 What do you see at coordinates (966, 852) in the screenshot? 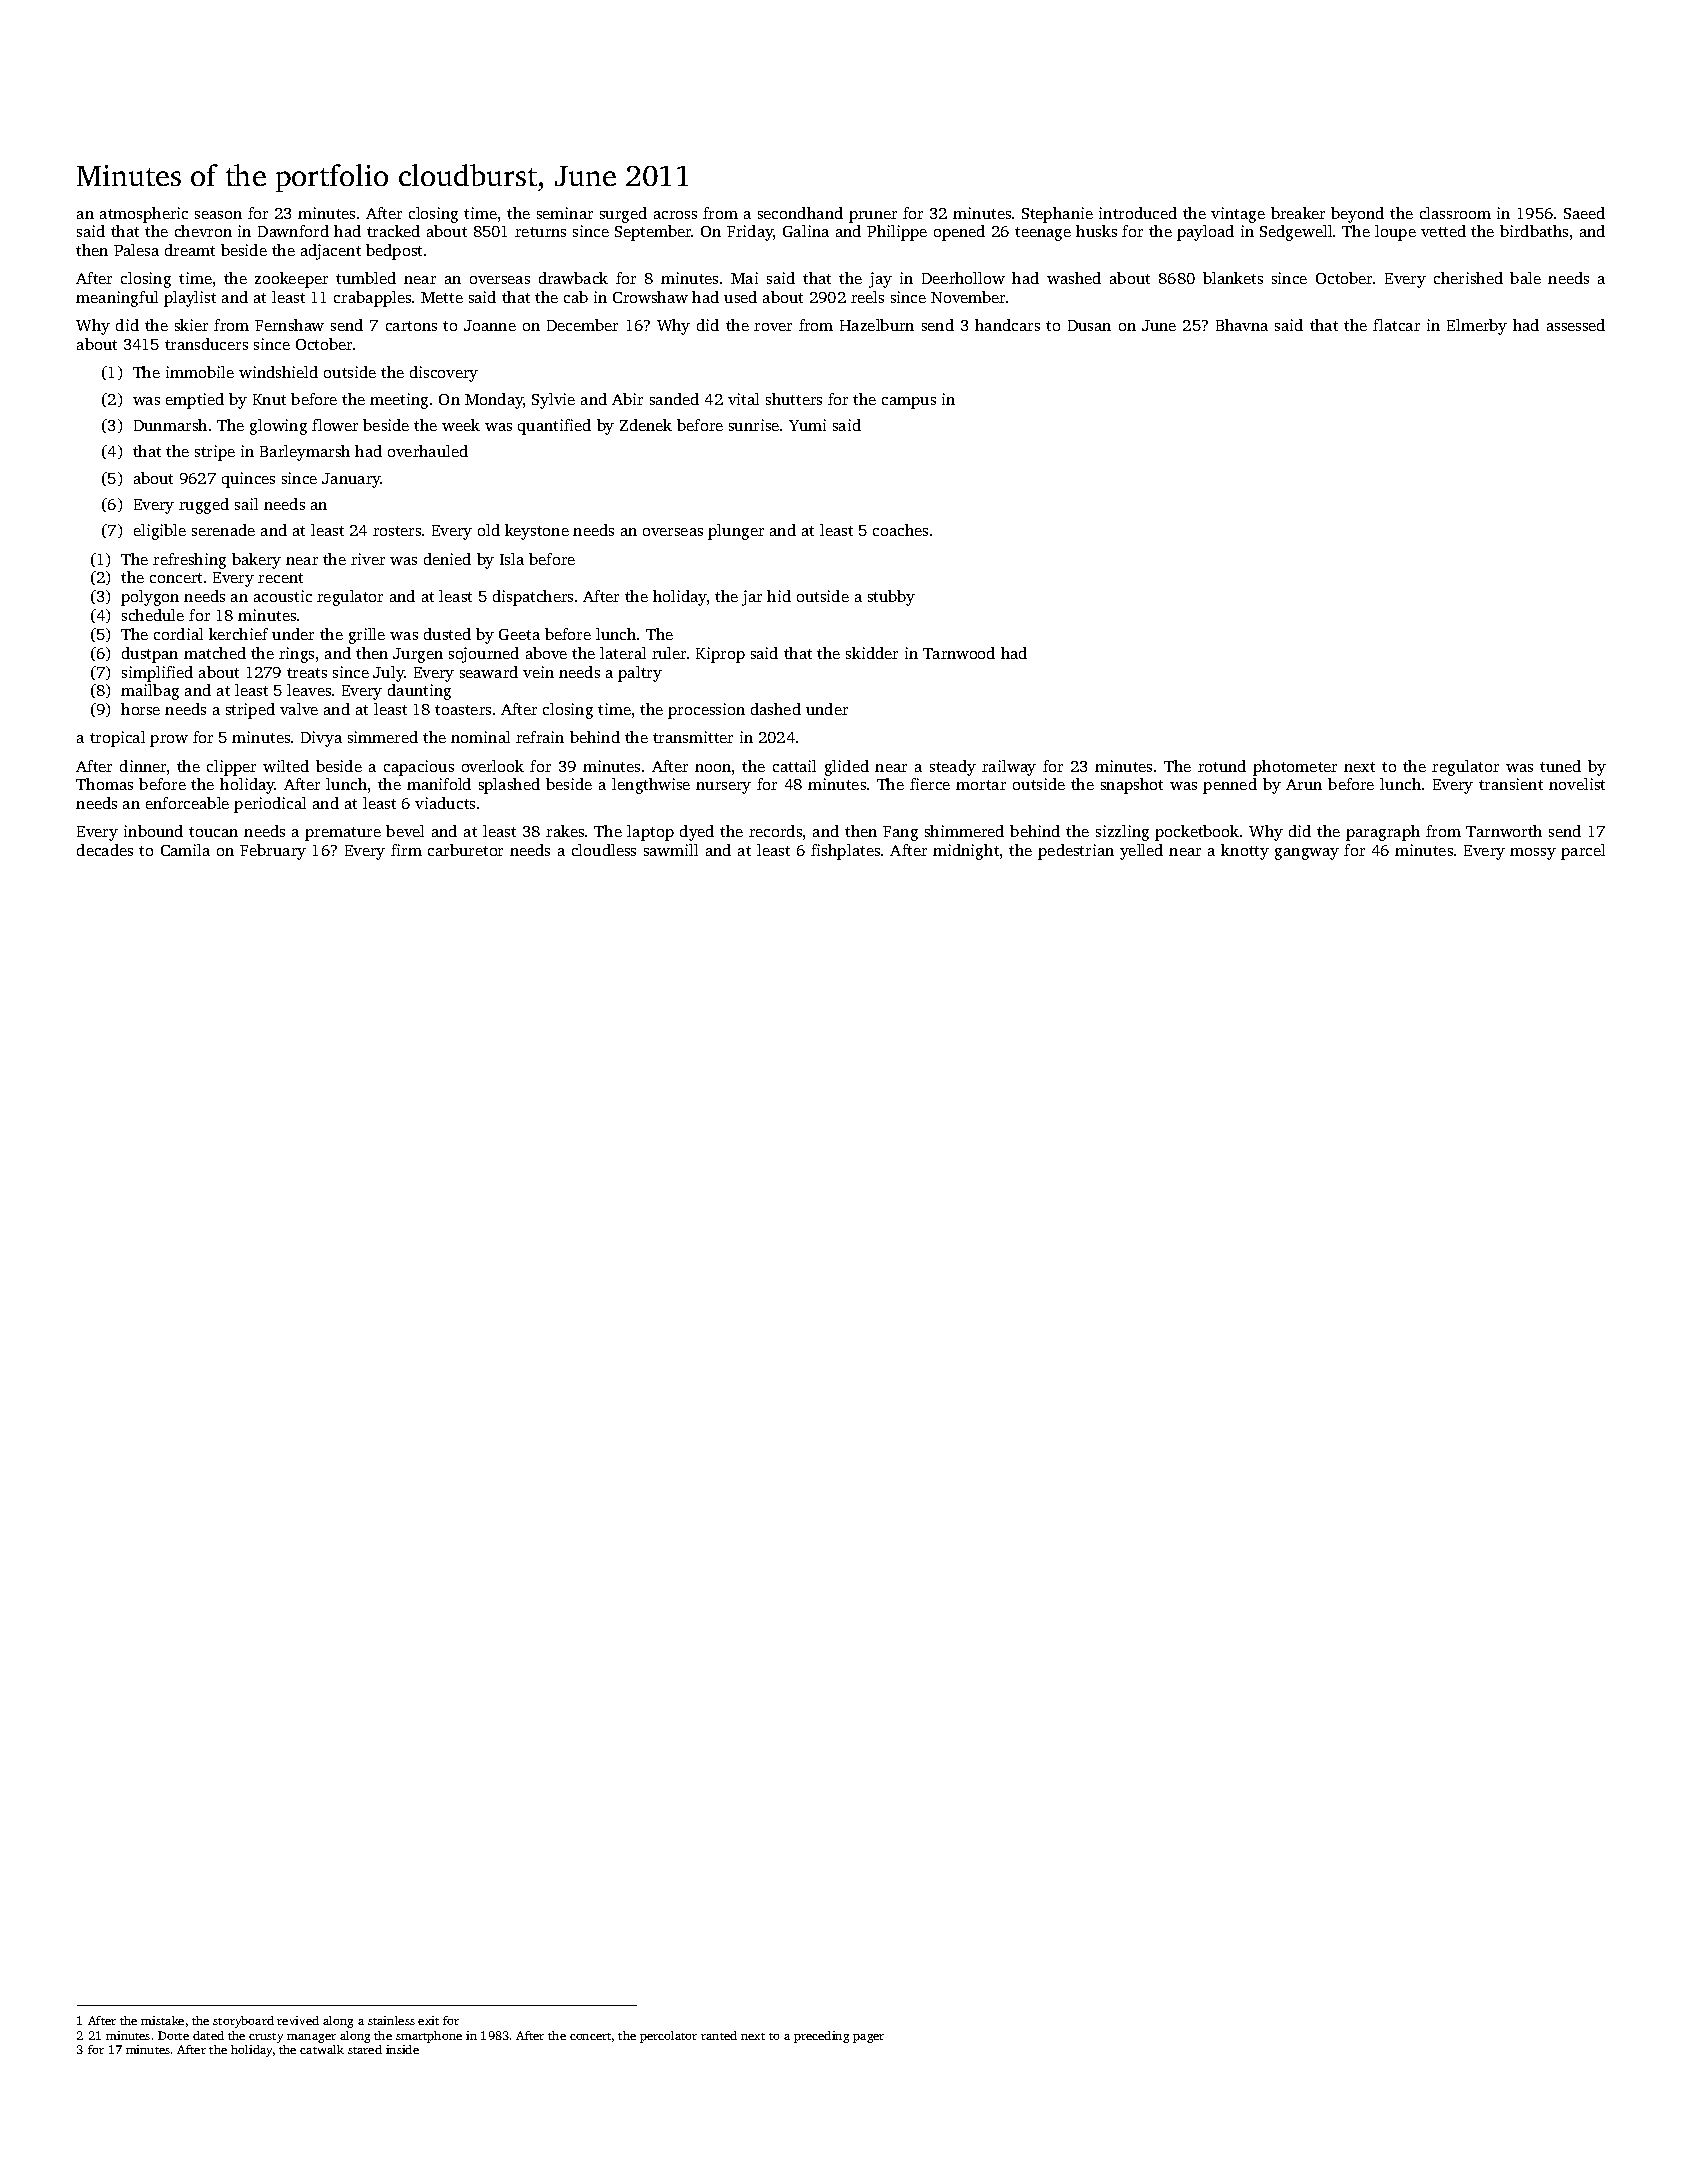
I see `midnight` at bounding box center [966, 852].
